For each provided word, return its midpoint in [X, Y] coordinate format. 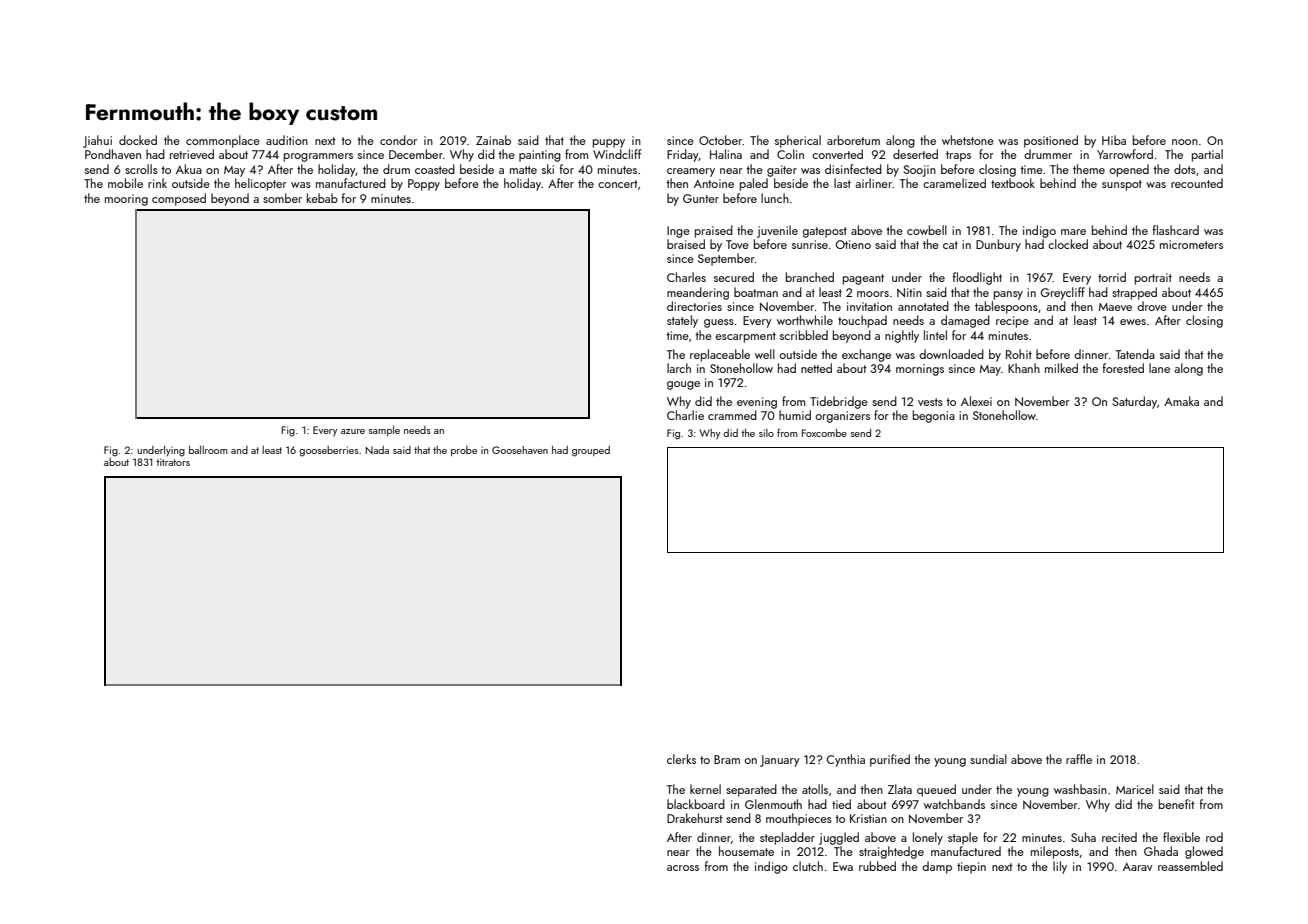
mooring [126, 200]
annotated [923, 306]
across [683, 868]
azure [353, 431]
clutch [808, 866]
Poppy [424, 185]
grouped [591, 451]
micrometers [1191, 244]
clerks [681, 759]
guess [719, 323]
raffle [1079, 759]
